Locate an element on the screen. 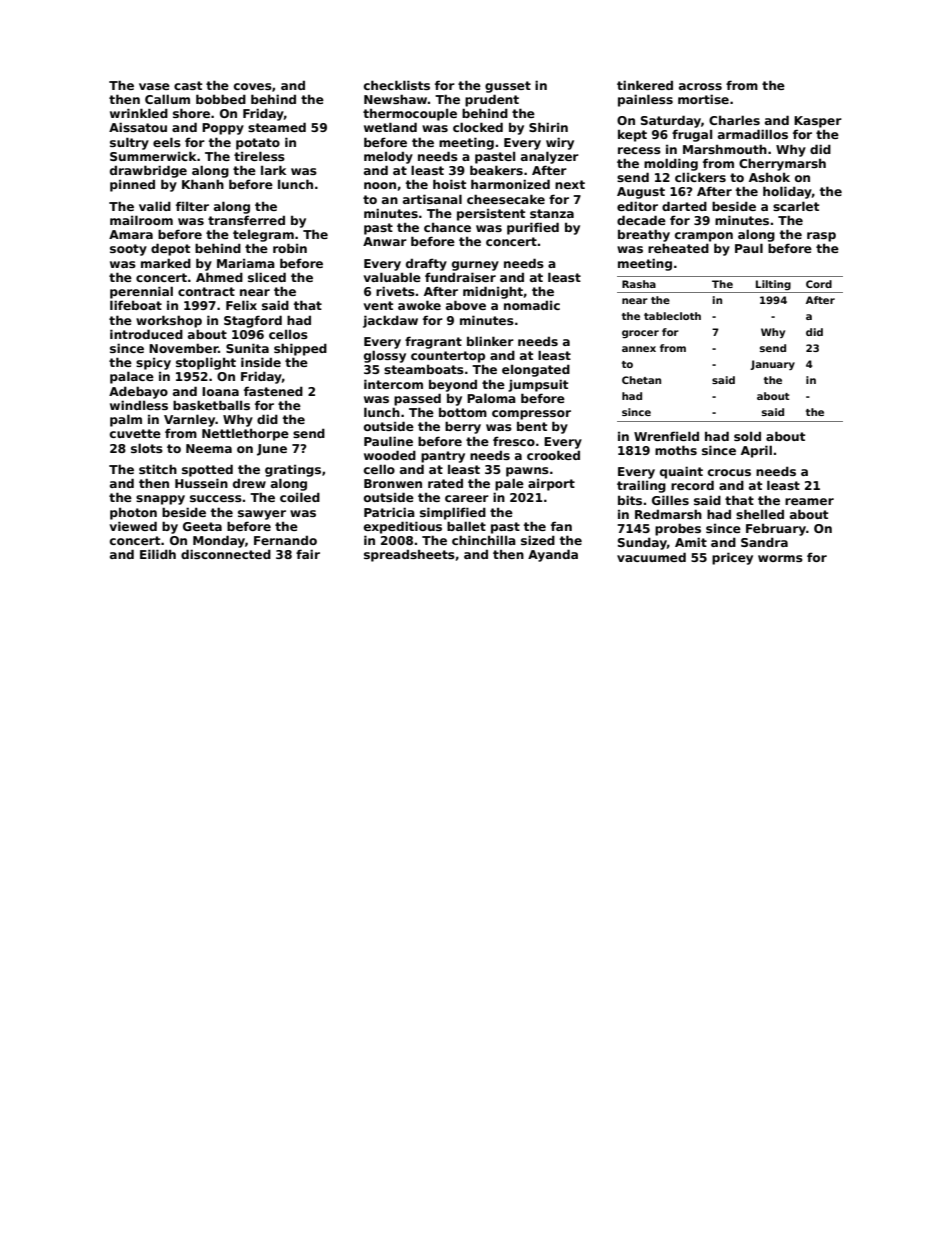  Stagford is located at coordinates (253, 321).
